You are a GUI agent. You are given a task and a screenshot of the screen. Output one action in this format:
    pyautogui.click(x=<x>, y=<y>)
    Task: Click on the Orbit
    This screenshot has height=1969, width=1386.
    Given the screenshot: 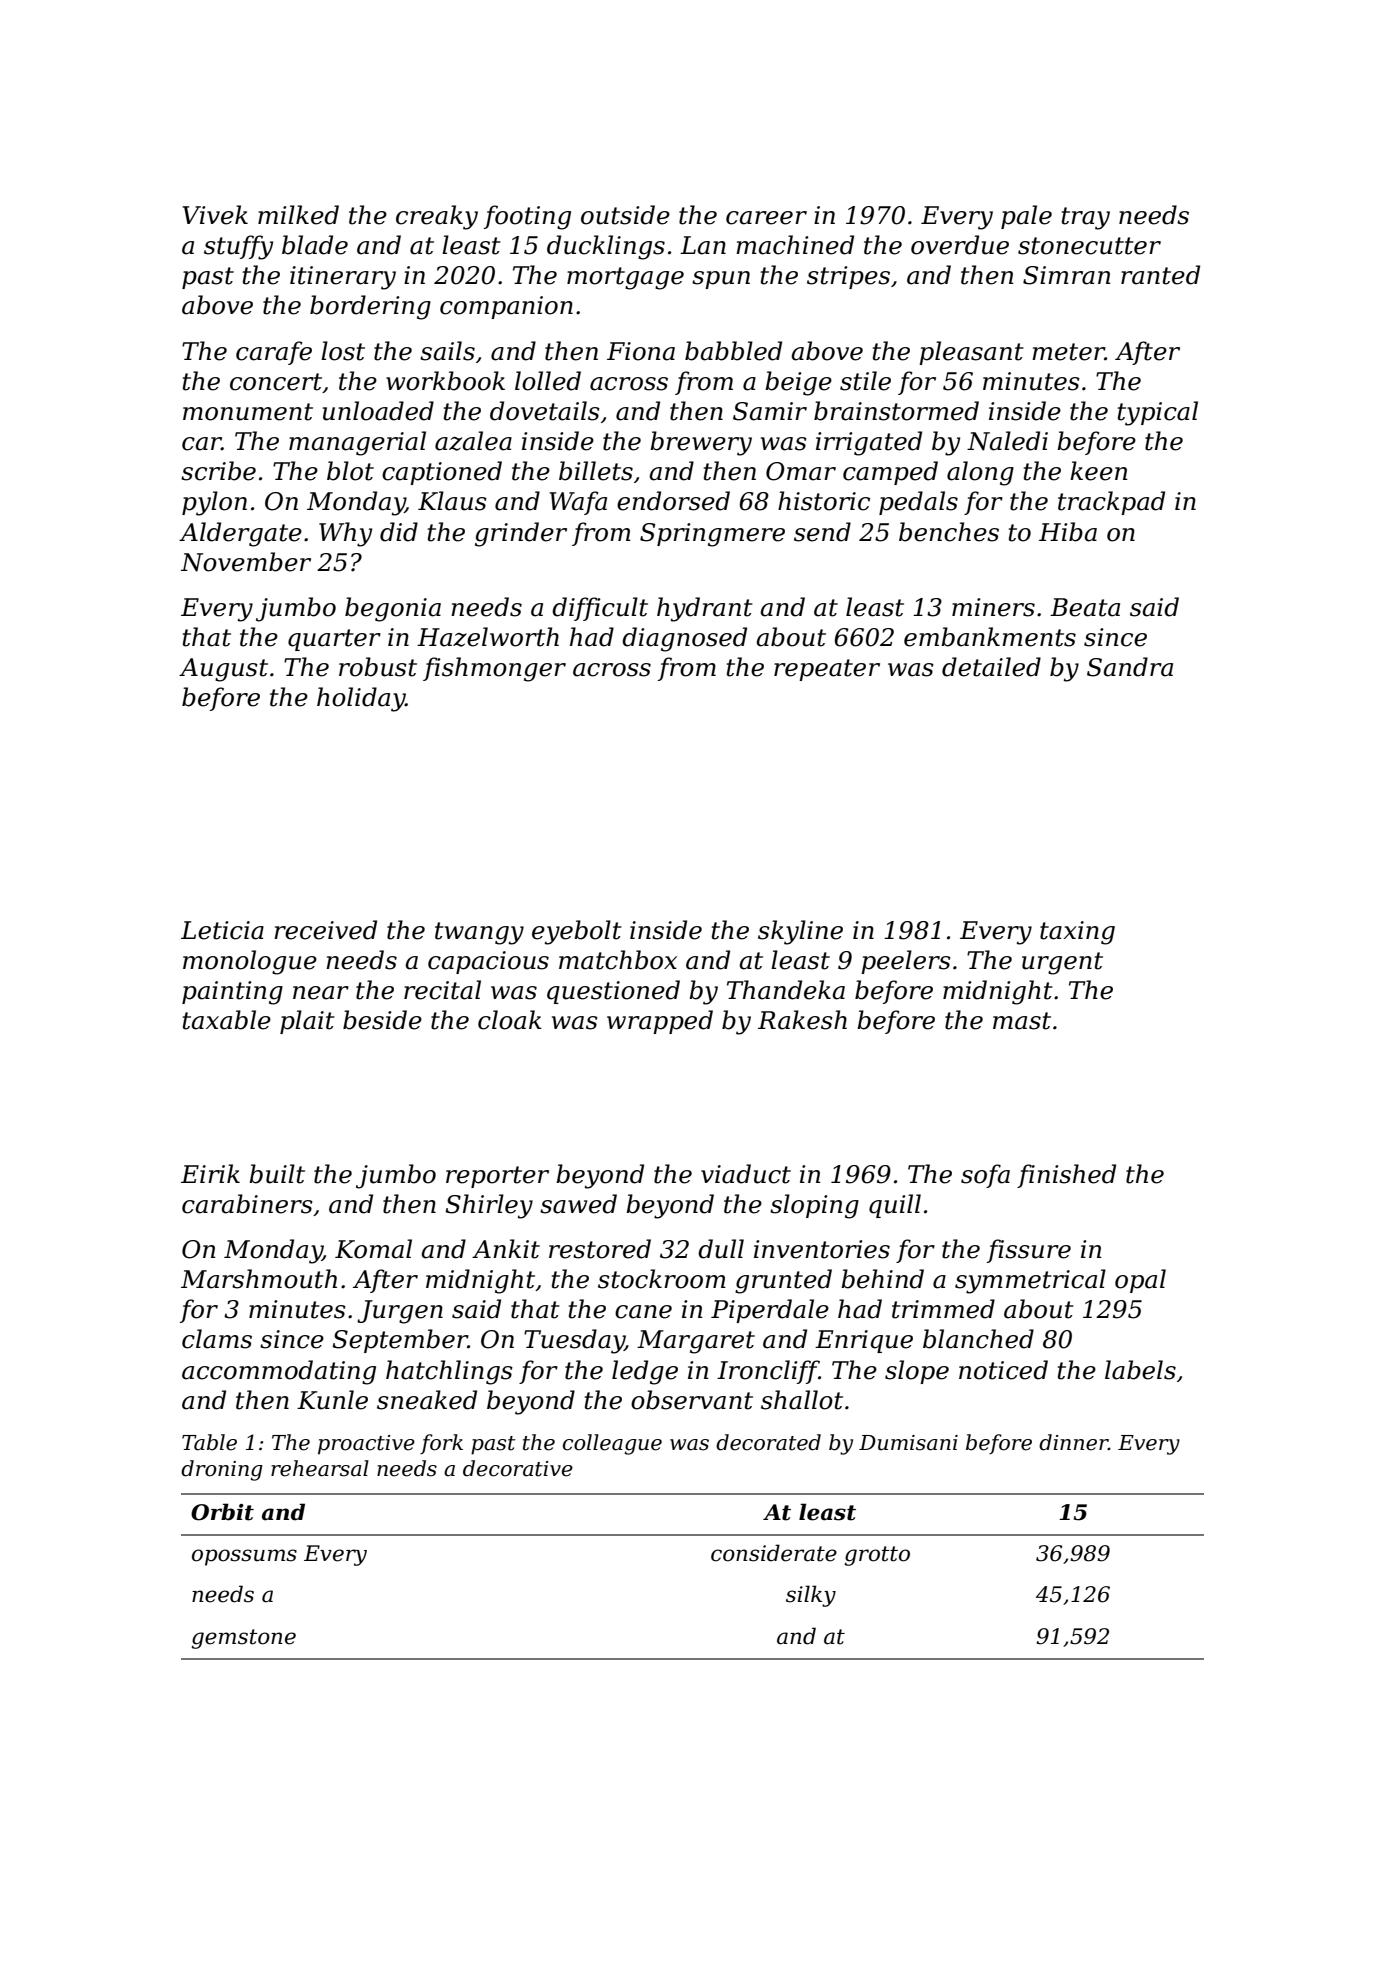 What is the action you would take?
    pyautogui.click(x=222, y=1512)
